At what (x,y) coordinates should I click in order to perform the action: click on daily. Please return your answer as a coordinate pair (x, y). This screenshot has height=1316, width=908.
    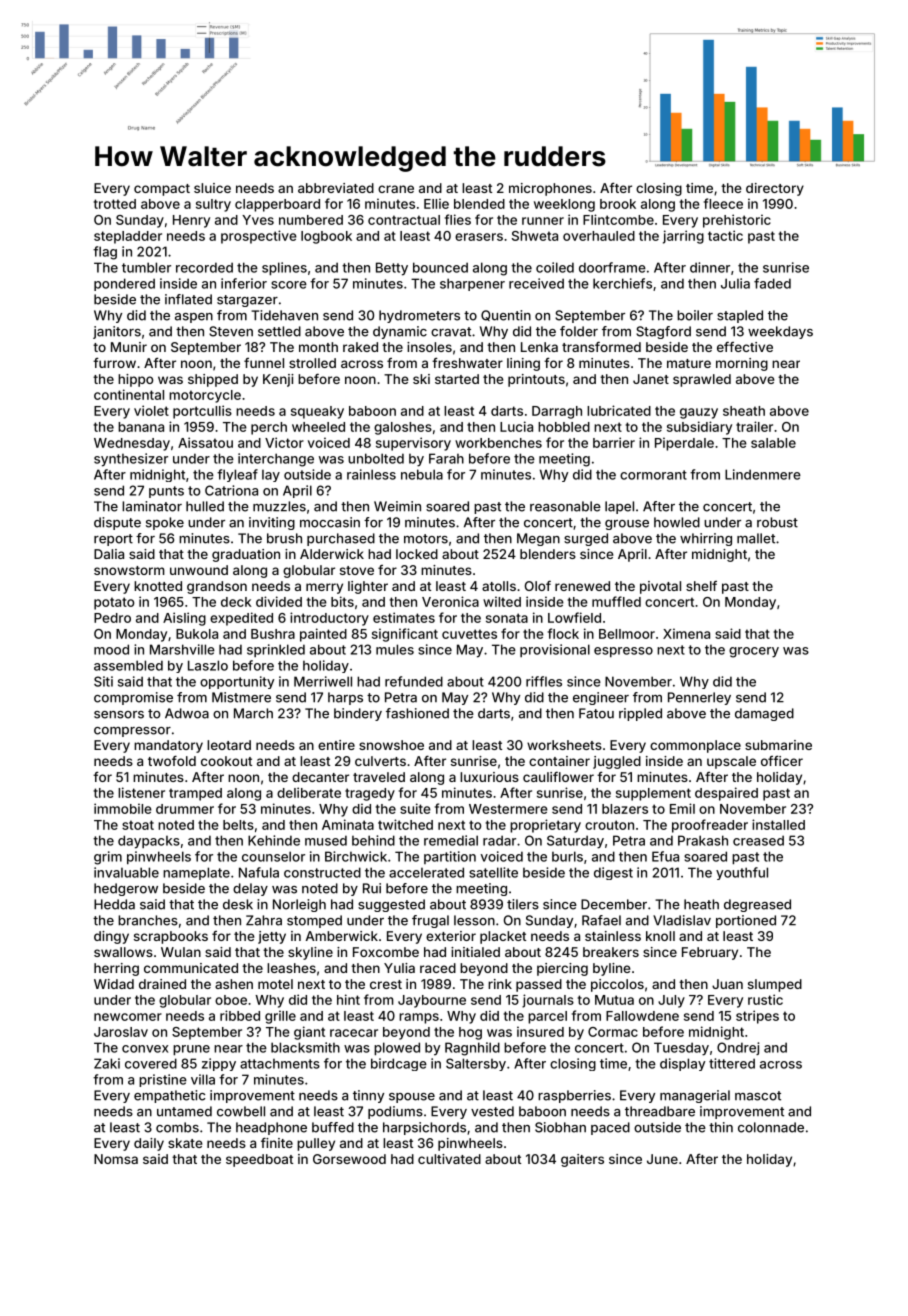
    Looking at the image, I should click on (149, 1144).
